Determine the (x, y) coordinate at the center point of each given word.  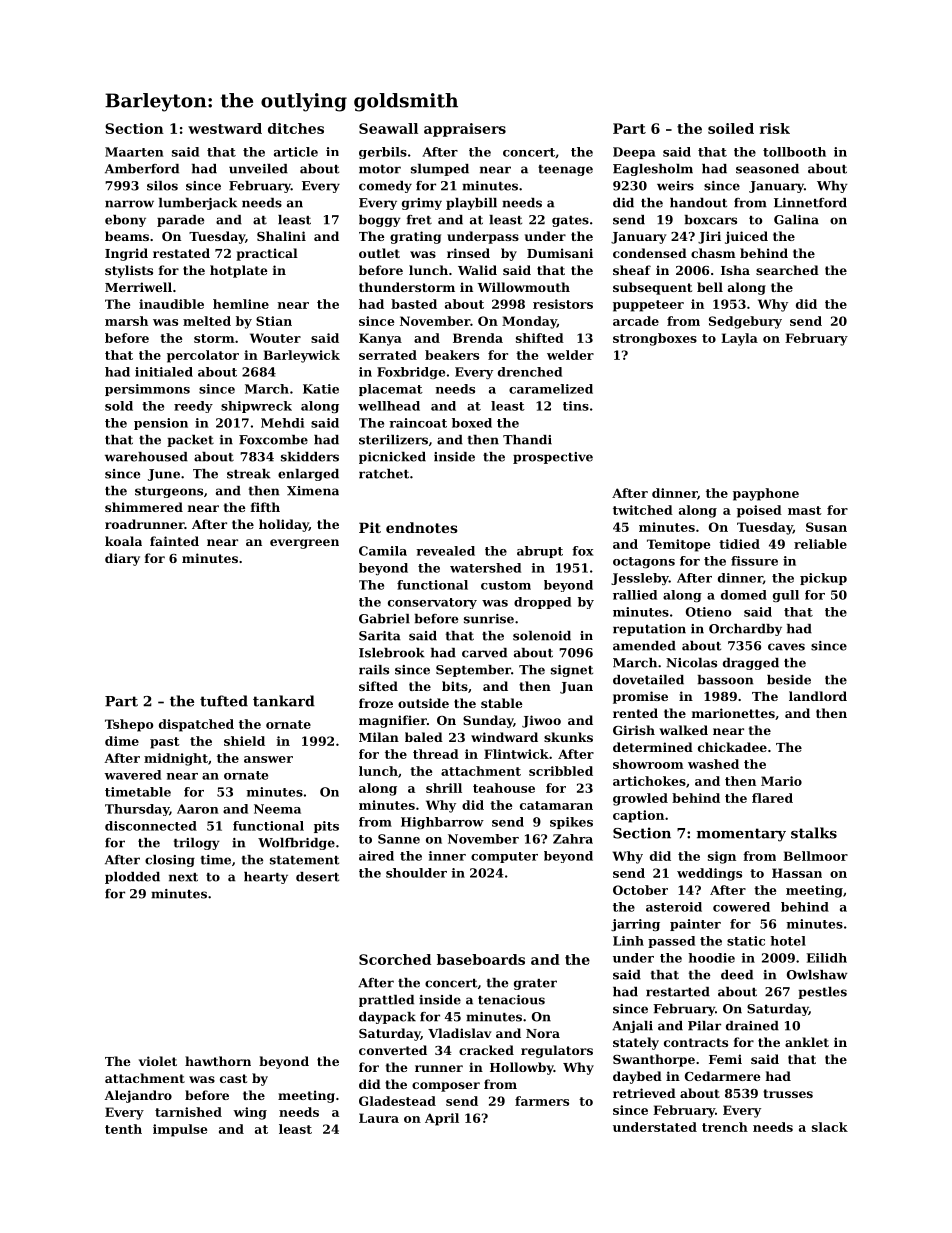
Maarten (134, 152)
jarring (635, 925)
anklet (807, 1042)
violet (158, 1061)
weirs (675, 186)
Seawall (388, 128)
